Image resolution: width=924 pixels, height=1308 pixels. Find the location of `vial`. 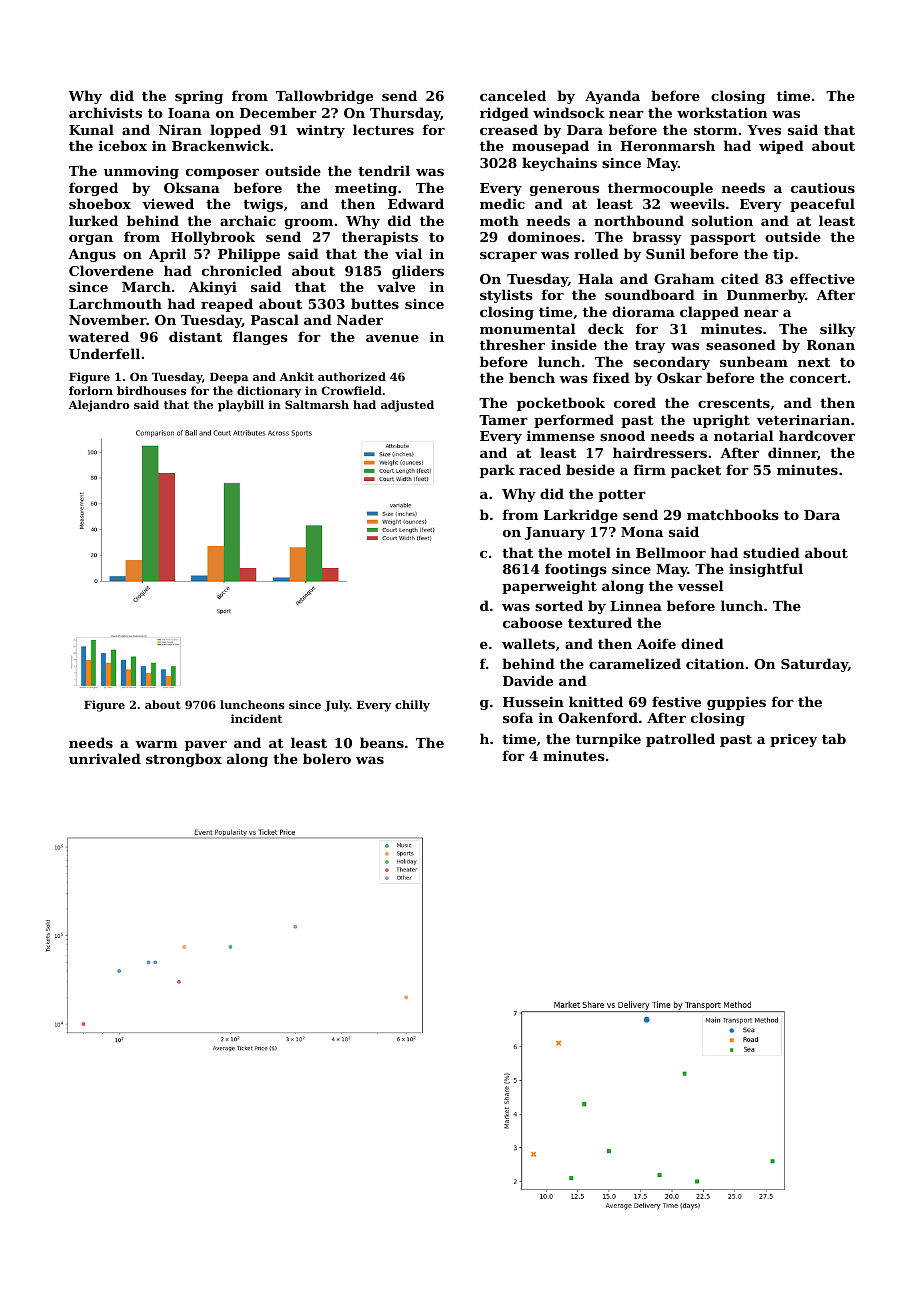

vial is located at coordinates (408, 253).
